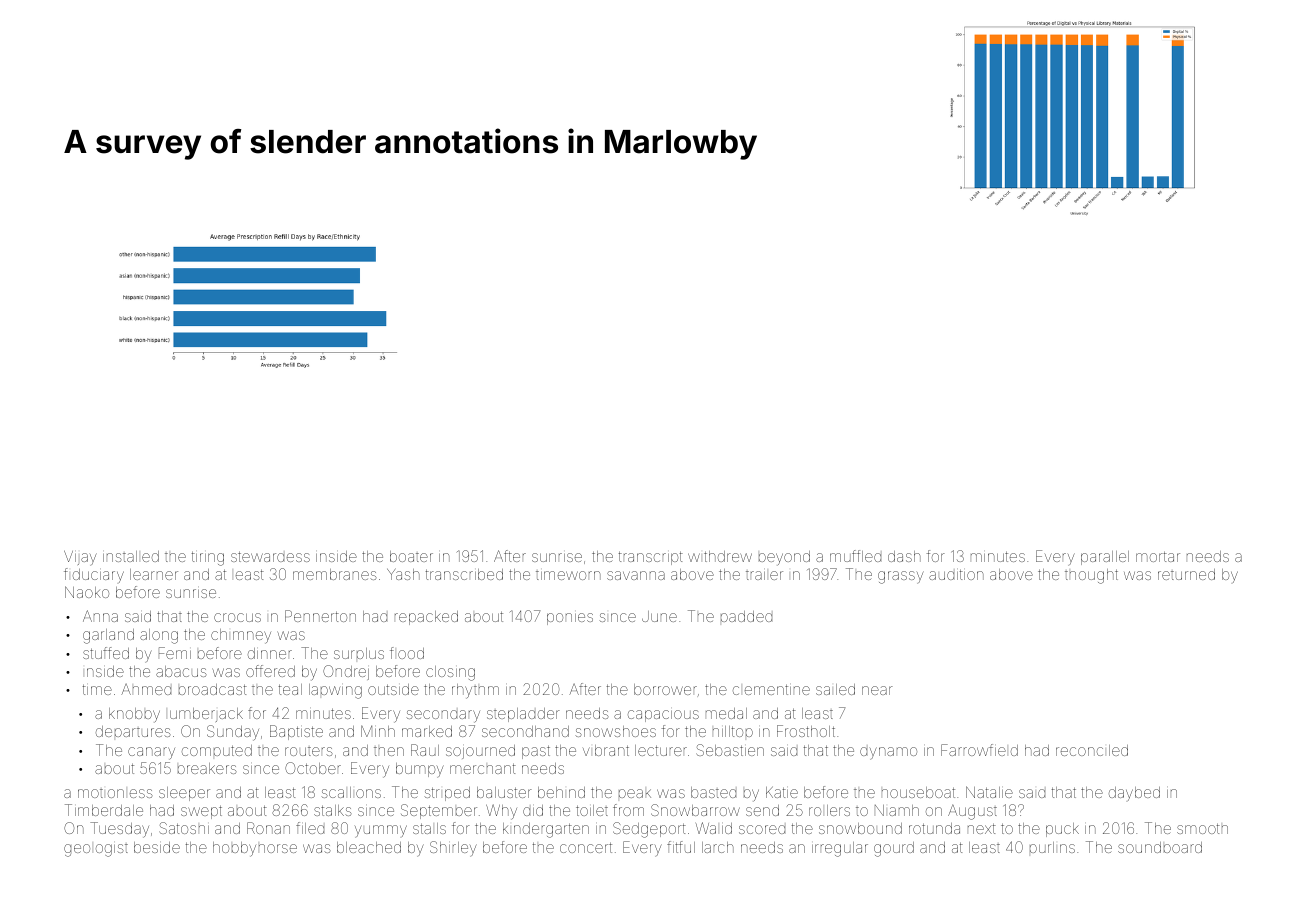 This screenshot has width=1308, height=924. I want to click on Ahmed, so click(146, 689).
